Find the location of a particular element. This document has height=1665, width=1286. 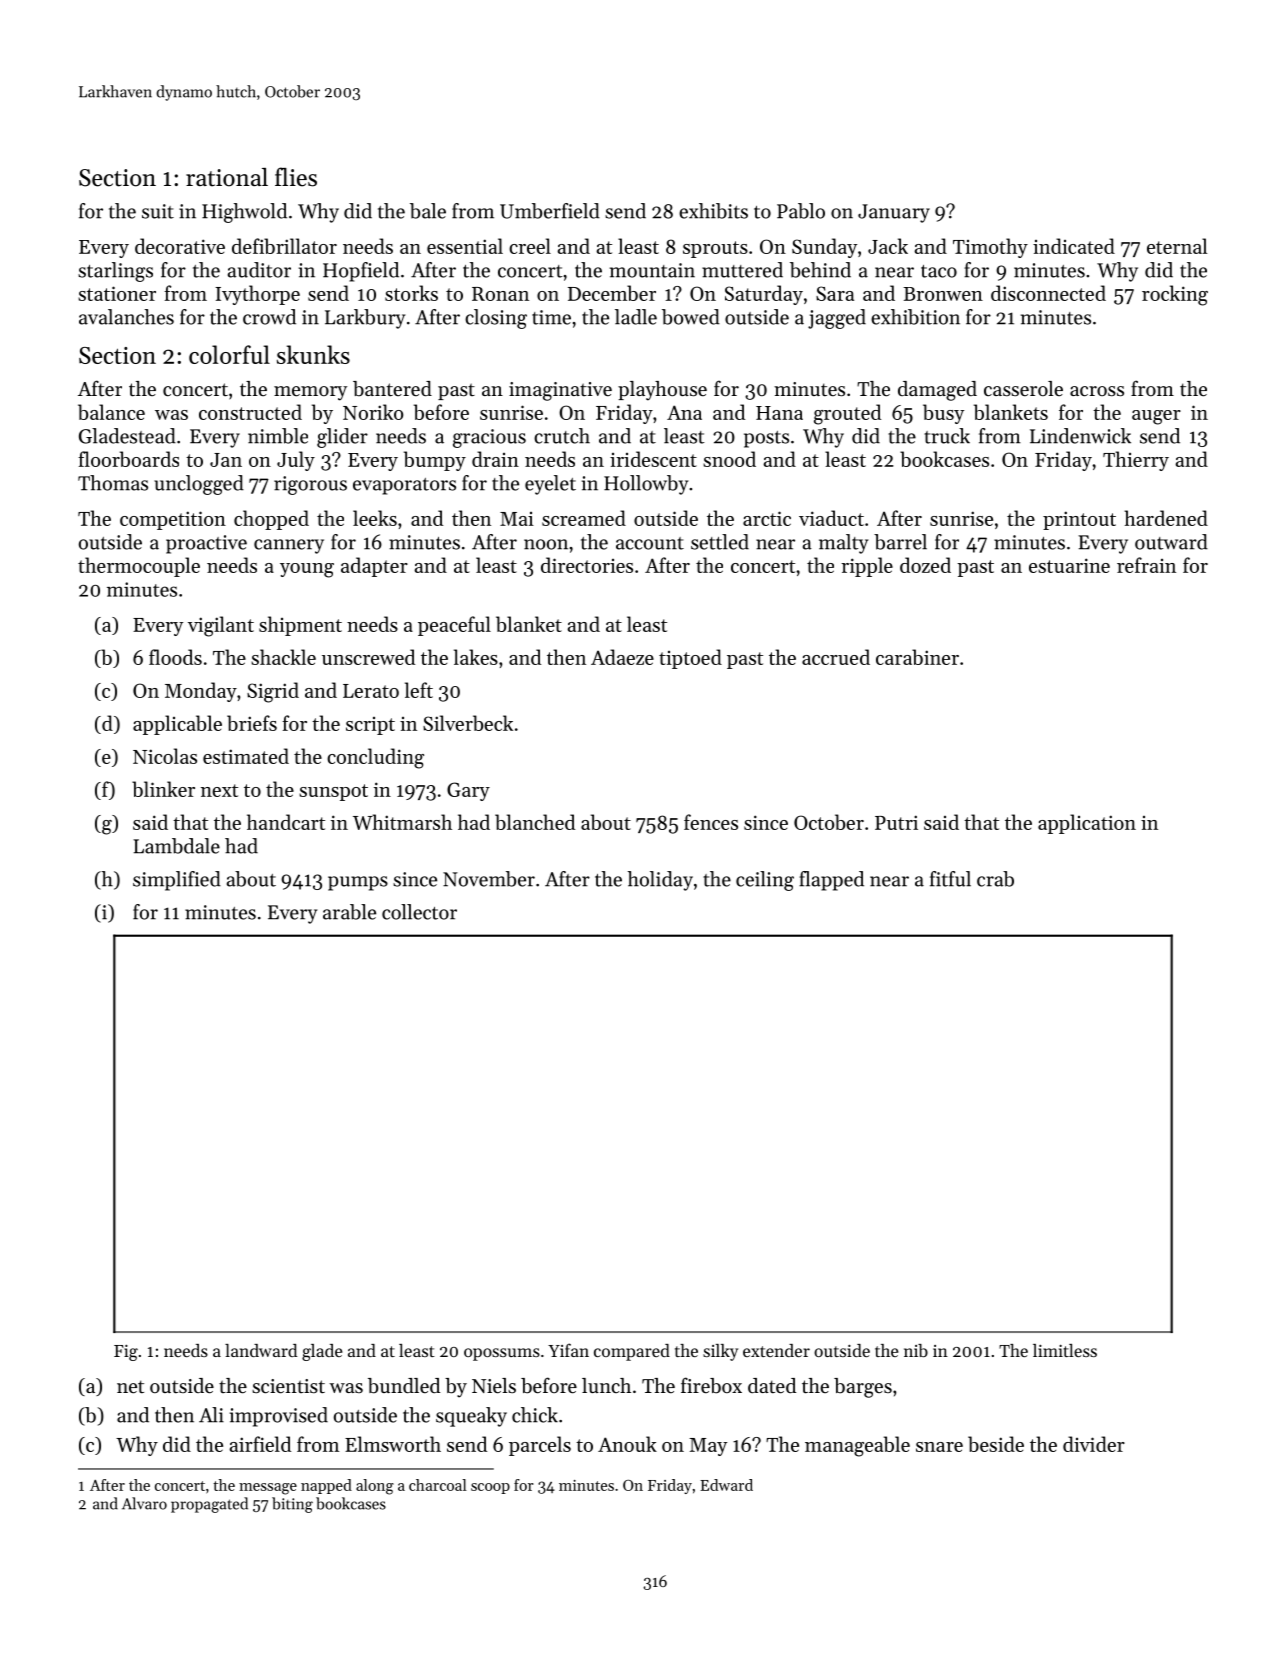

exhibits is located at coordinates (713, 211).
